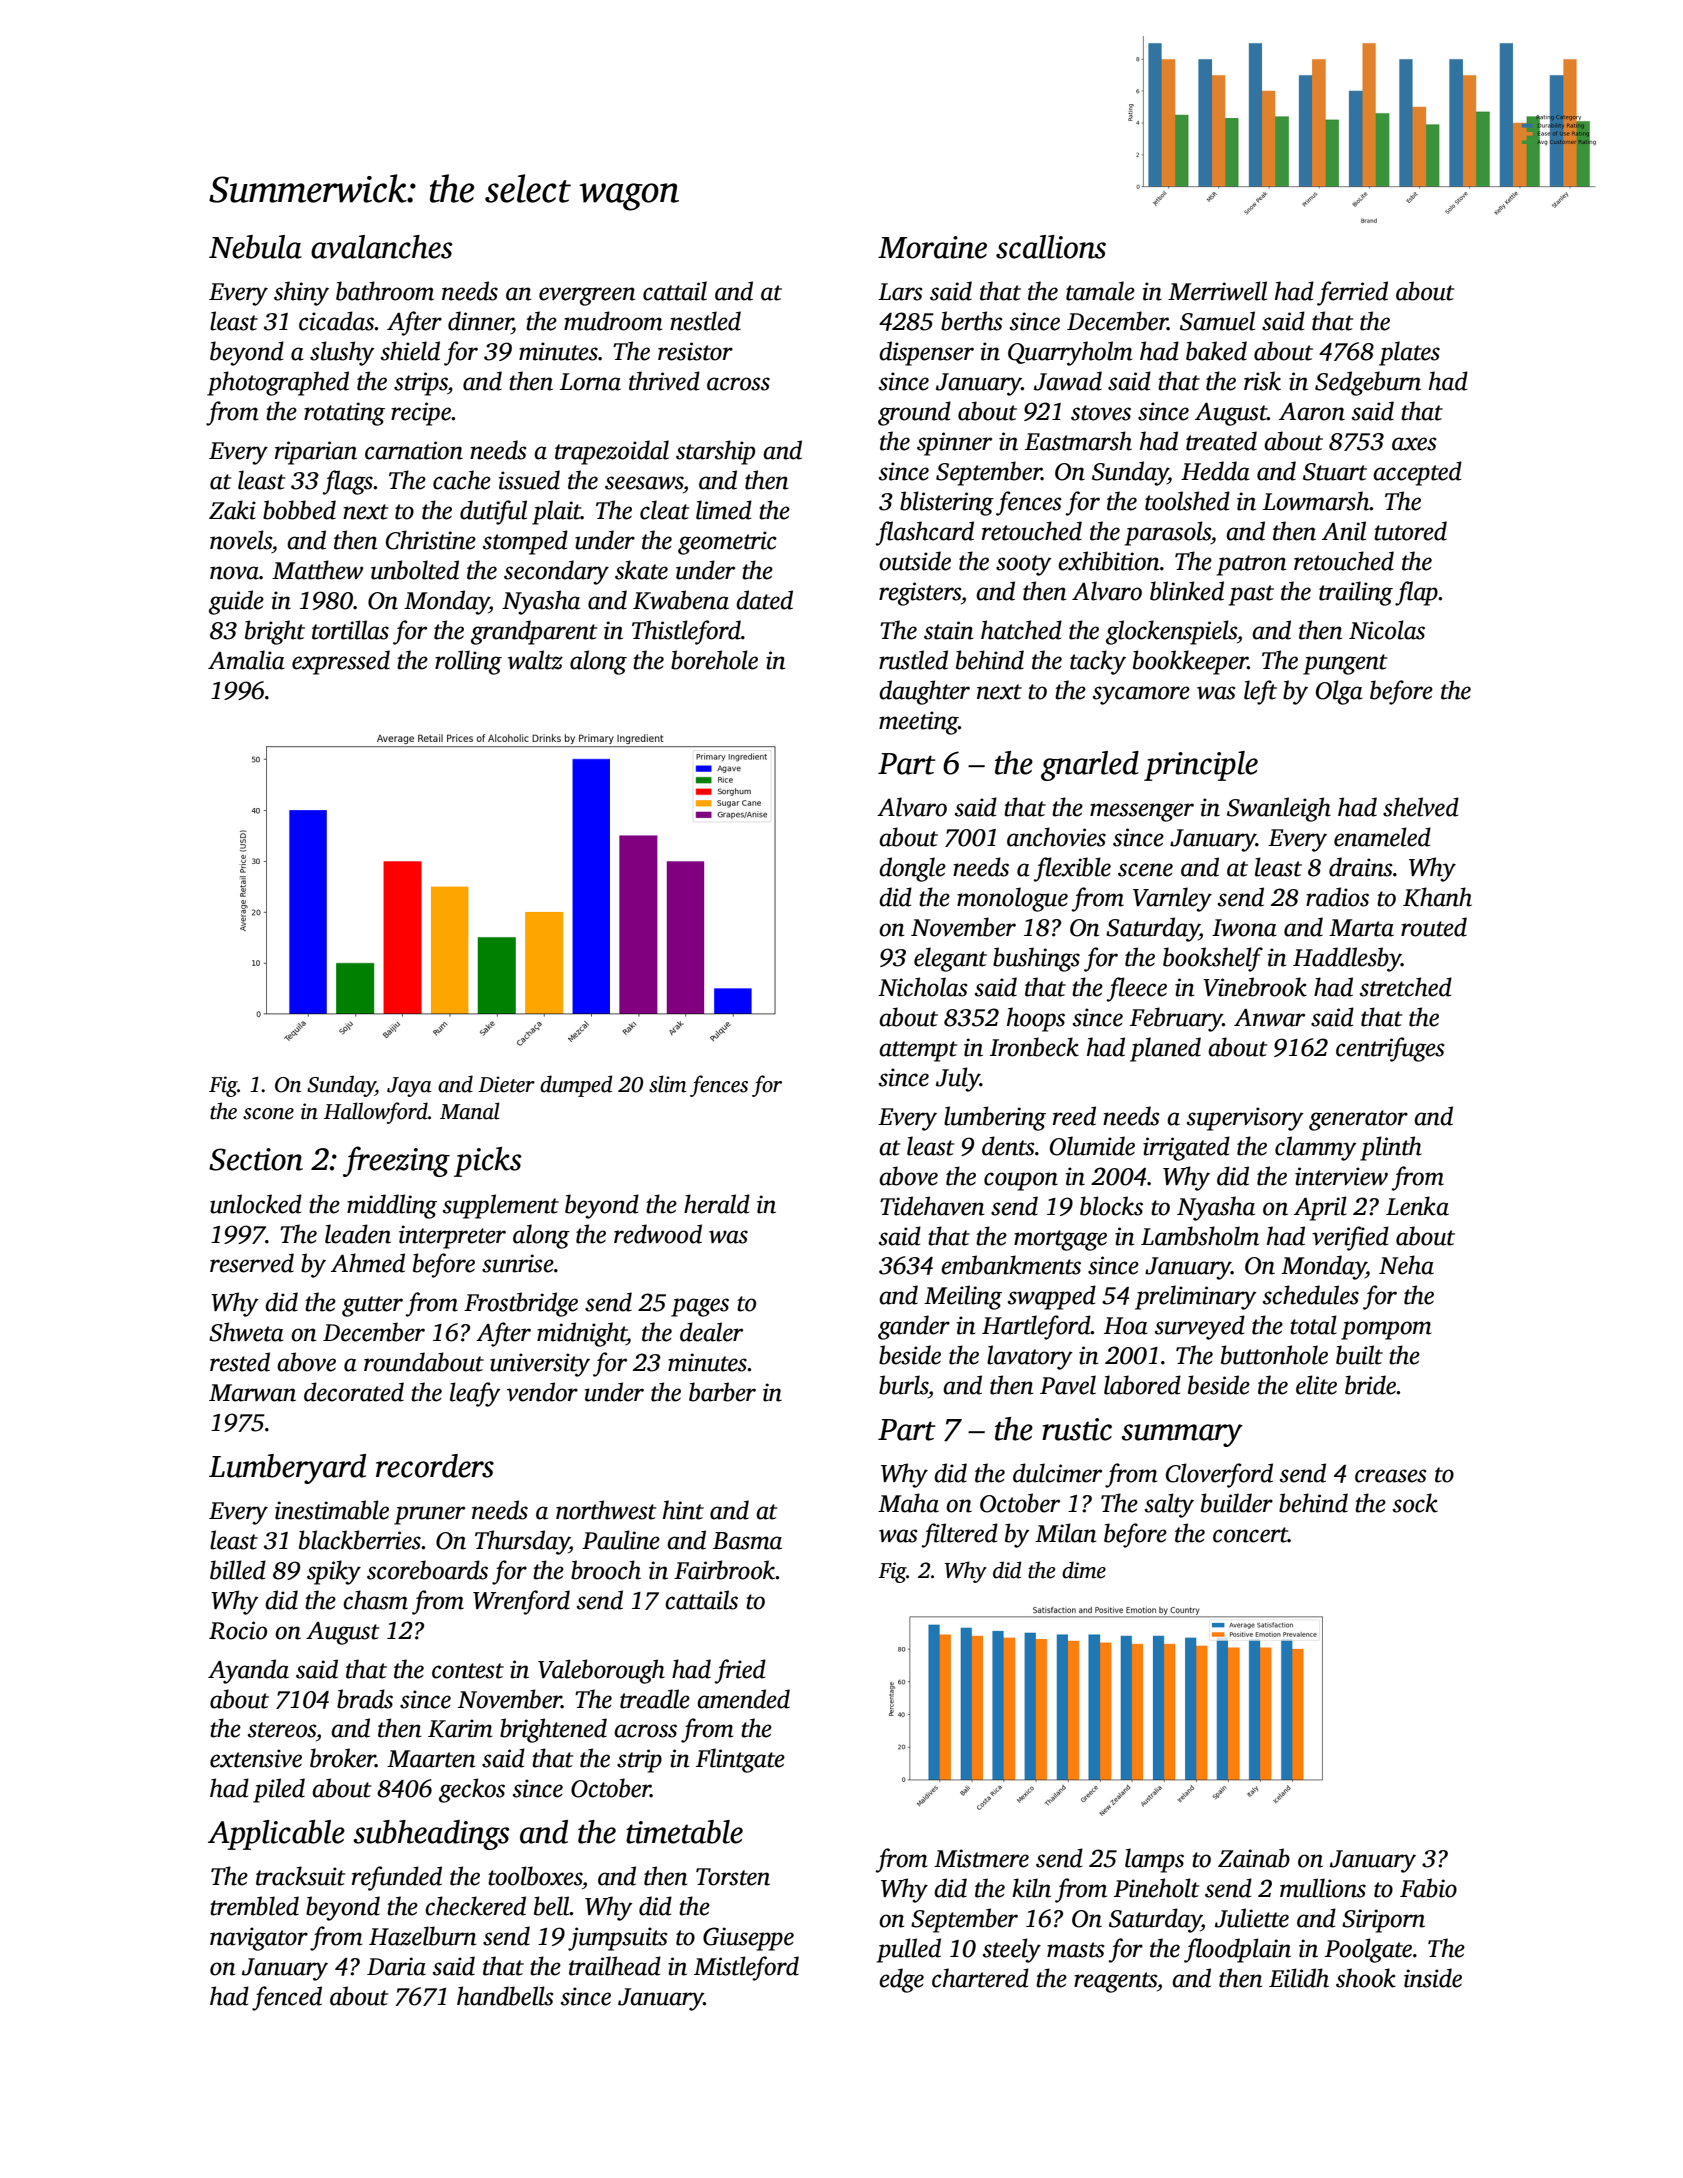 This page has height=2178, width=1683. Describe the element at coordinates (903, 1385) in the page. I see `burls` at that location.
